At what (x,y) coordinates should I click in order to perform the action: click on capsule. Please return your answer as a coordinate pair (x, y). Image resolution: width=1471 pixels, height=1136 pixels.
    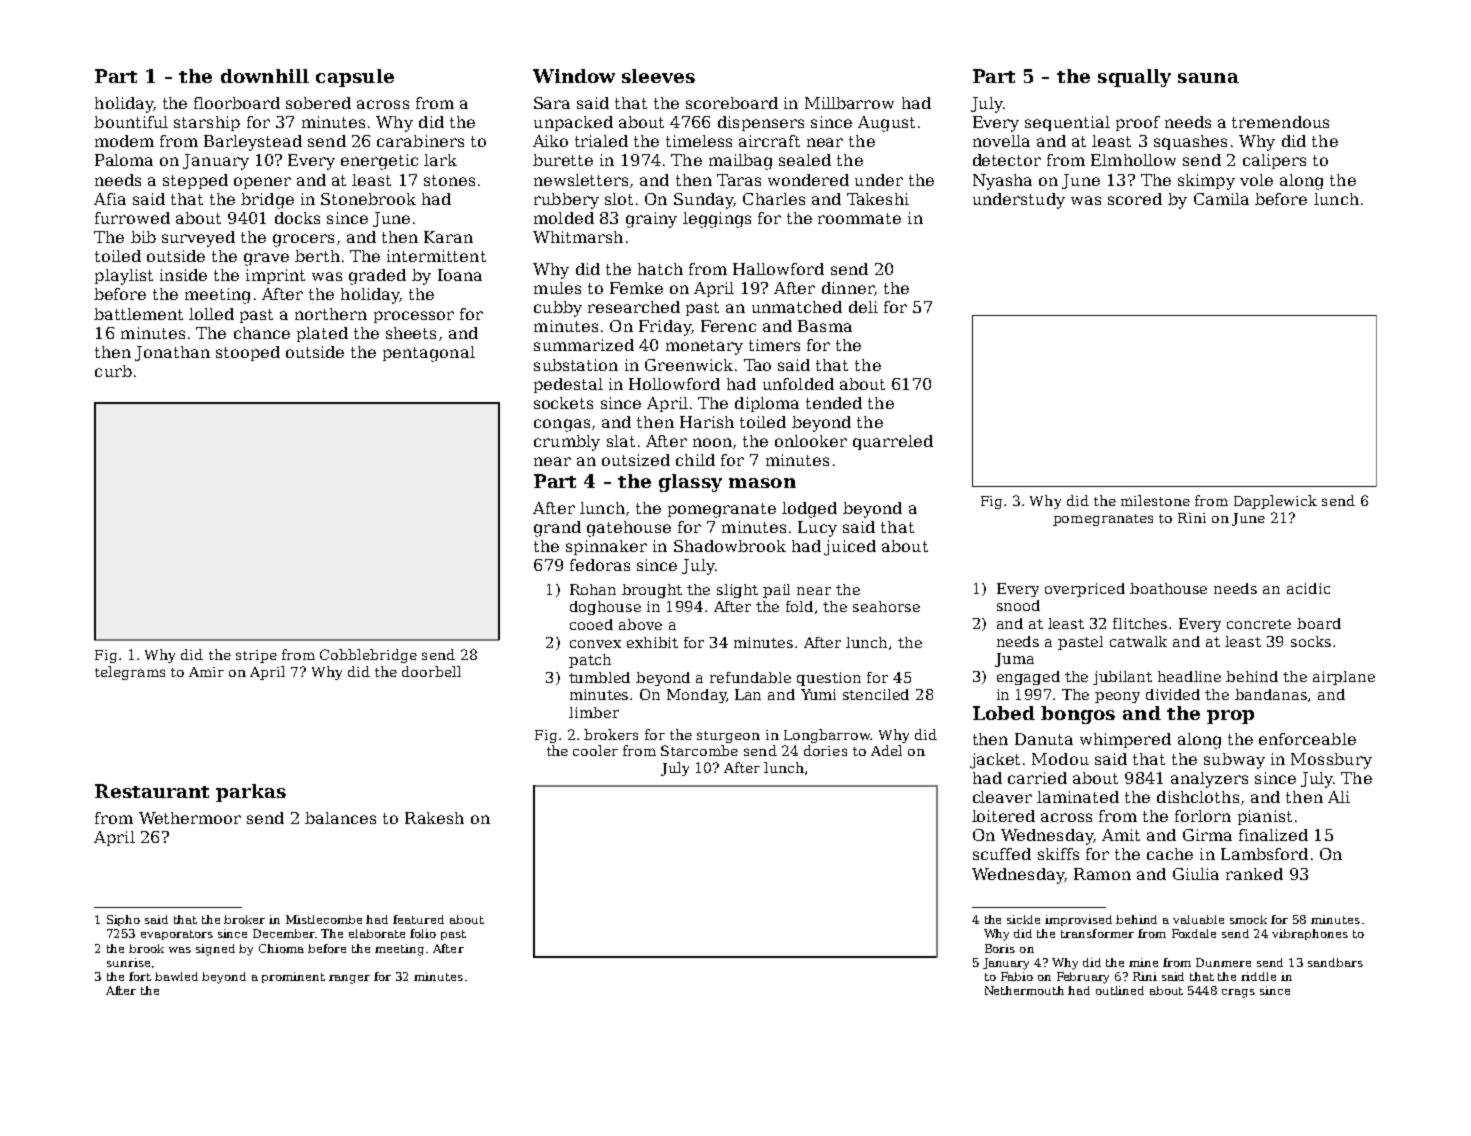
    Looking at the image, I should click on (355, 78).
